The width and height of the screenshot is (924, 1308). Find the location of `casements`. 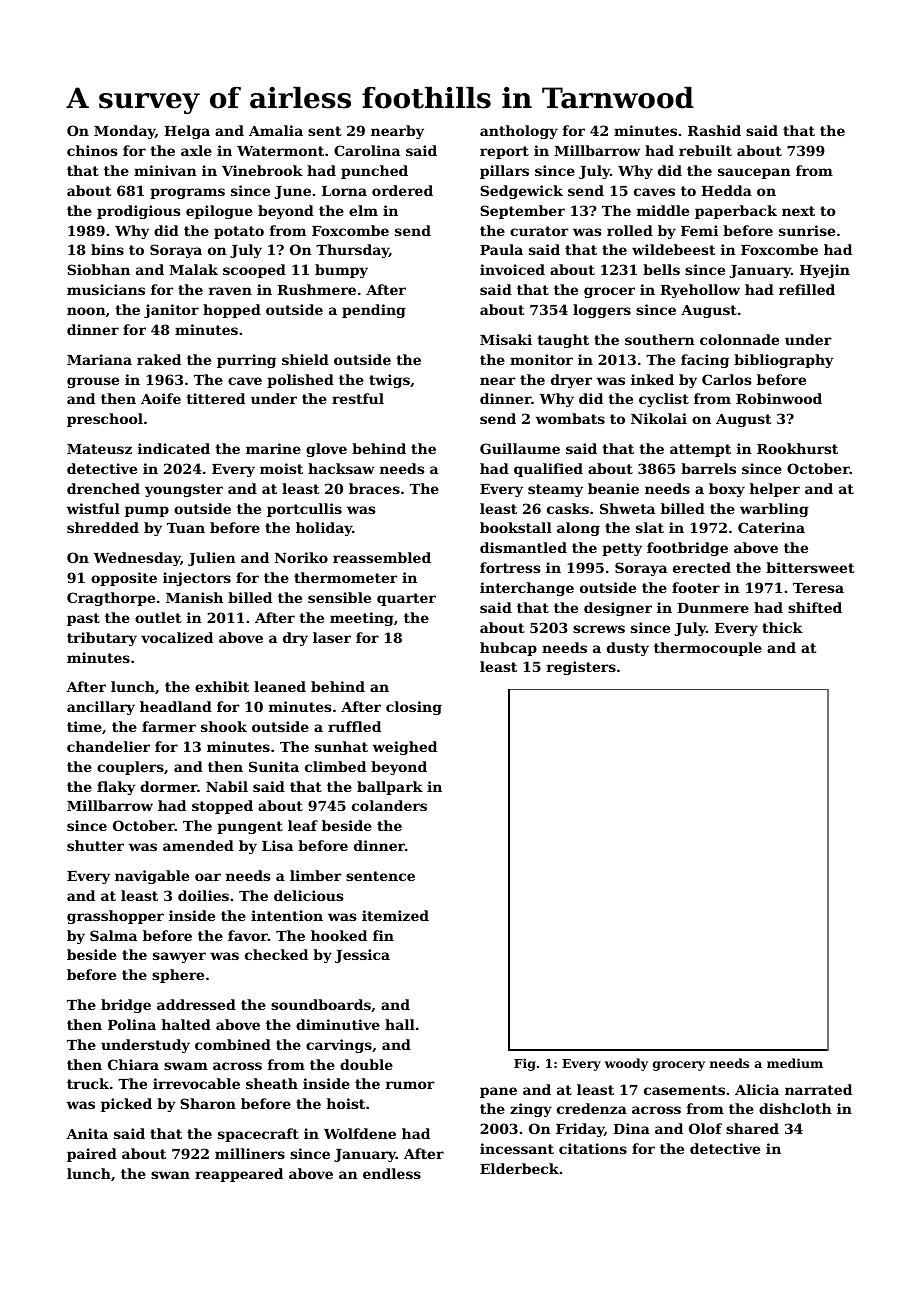

casements is located at coordinates (684, 1090).
